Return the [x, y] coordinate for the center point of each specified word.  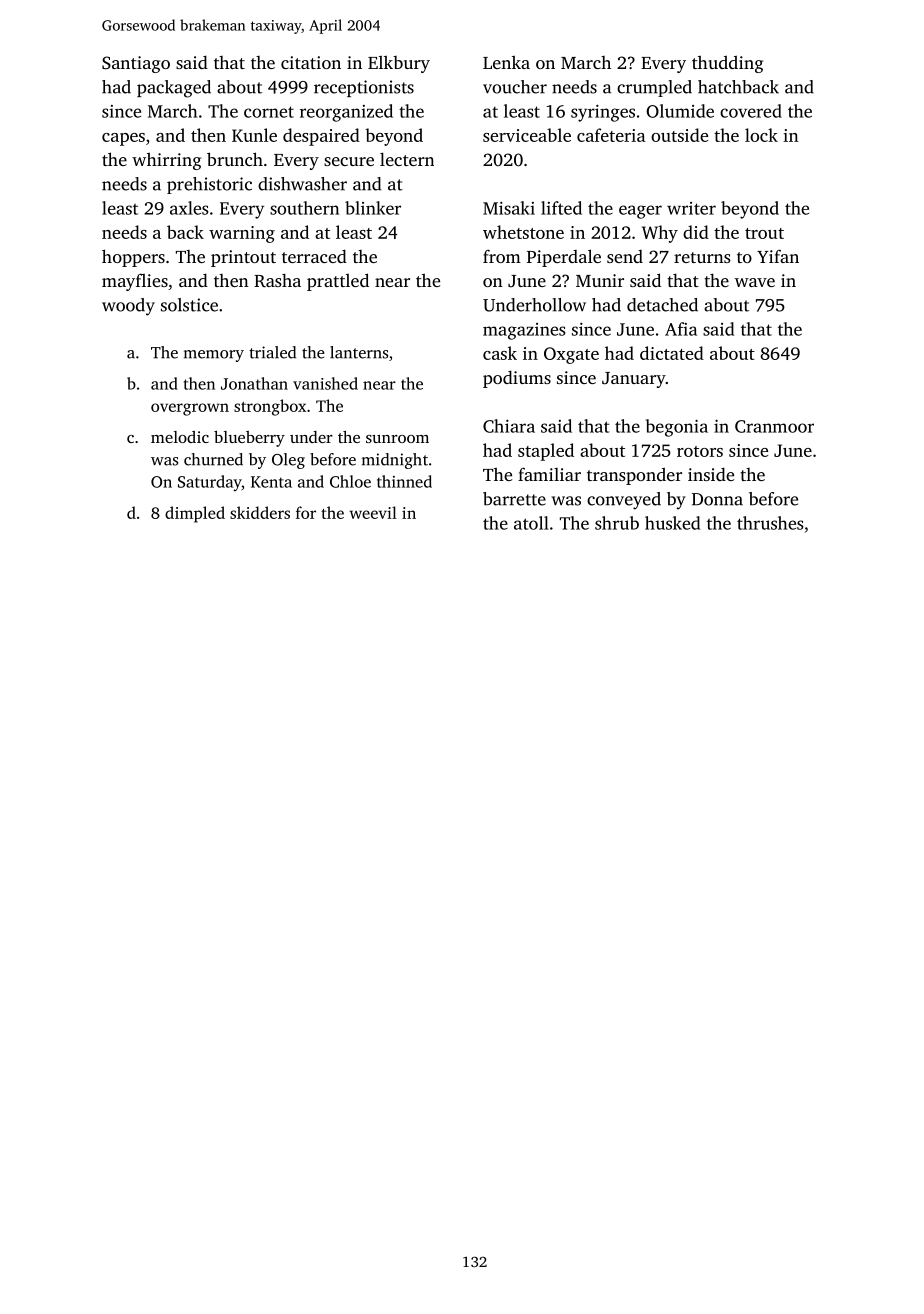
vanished [325, 383]
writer [691, 208]
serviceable [527, 135]
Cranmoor [774, 426]
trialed [272, 352]
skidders [260, 512]
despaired [321, 137]
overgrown [190, 409]
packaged [174, 89]
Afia [681, 329]
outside [679, 135]
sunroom [397, 439]
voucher [515, 87]
